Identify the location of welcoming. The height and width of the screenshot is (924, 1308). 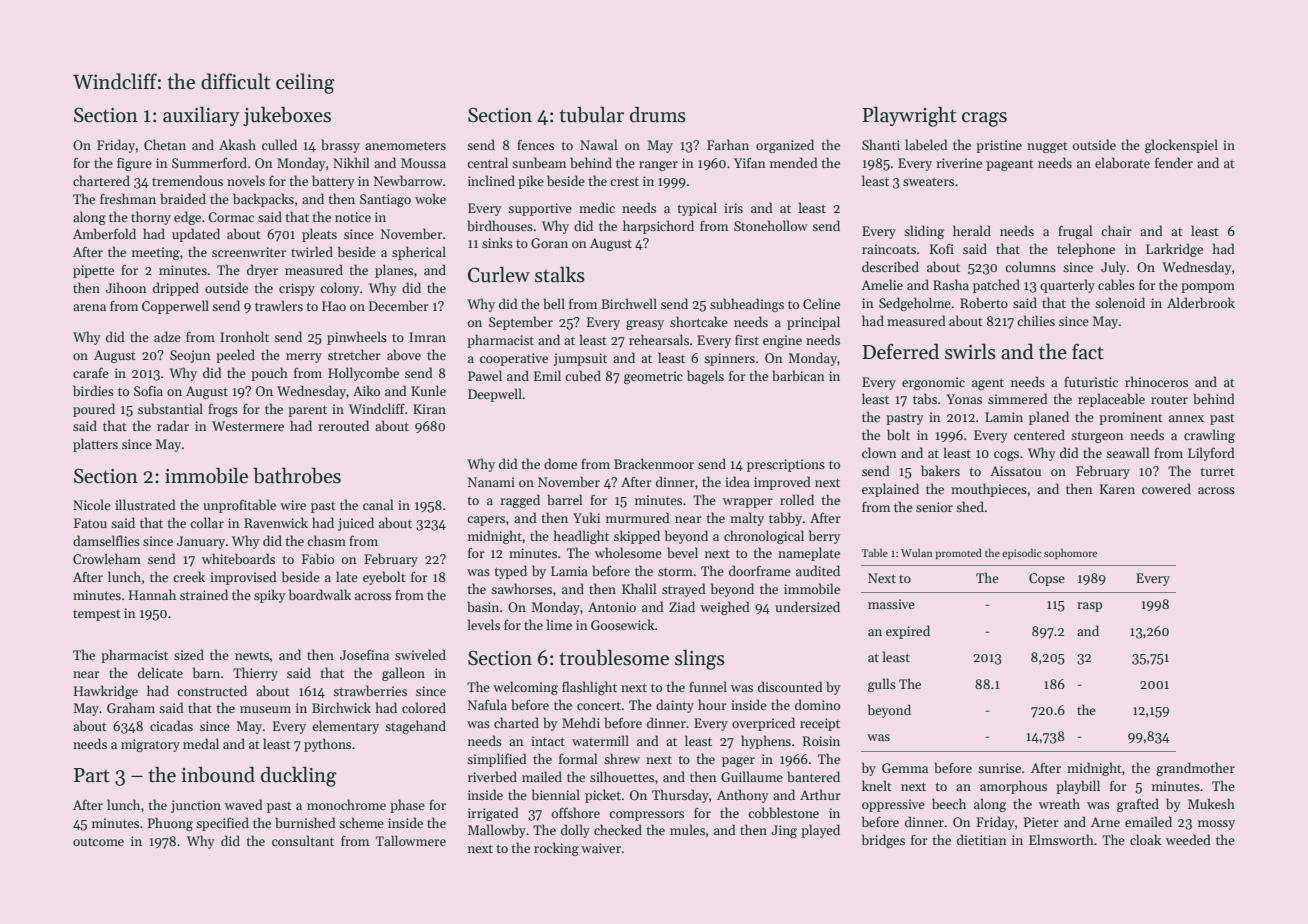
(525, 688).
